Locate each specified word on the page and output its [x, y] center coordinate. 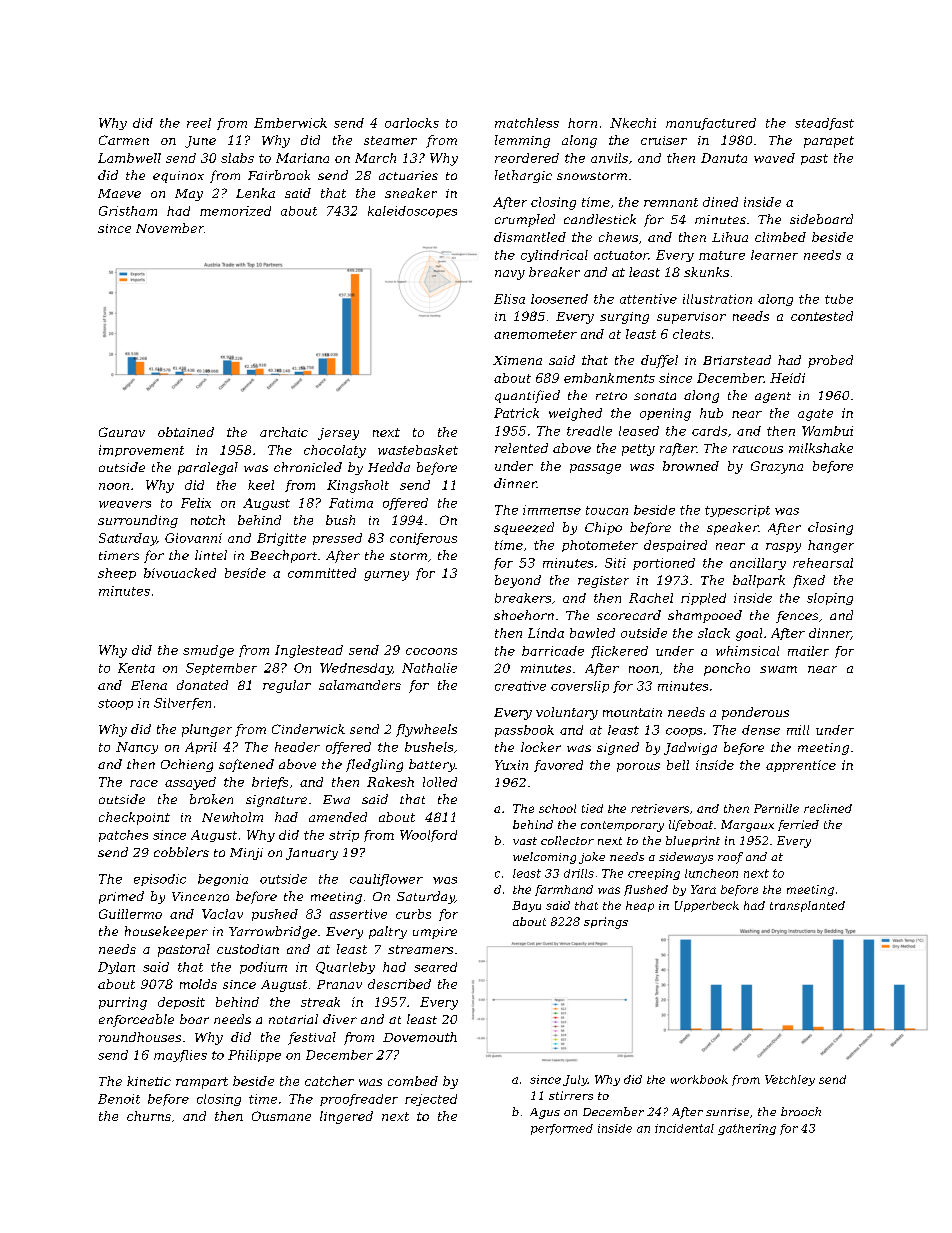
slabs [237, 158]
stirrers [571, 1095]
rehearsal [823, 563]
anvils [609, 158]
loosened [559, 299]
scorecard [629, 615]
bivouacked [180, 573]
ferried [798, 825]
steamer [390, 140]
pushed [275, 915]
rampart [202, 1083]
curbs [413, 914]
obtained [186, 432]
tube [839, 299]
